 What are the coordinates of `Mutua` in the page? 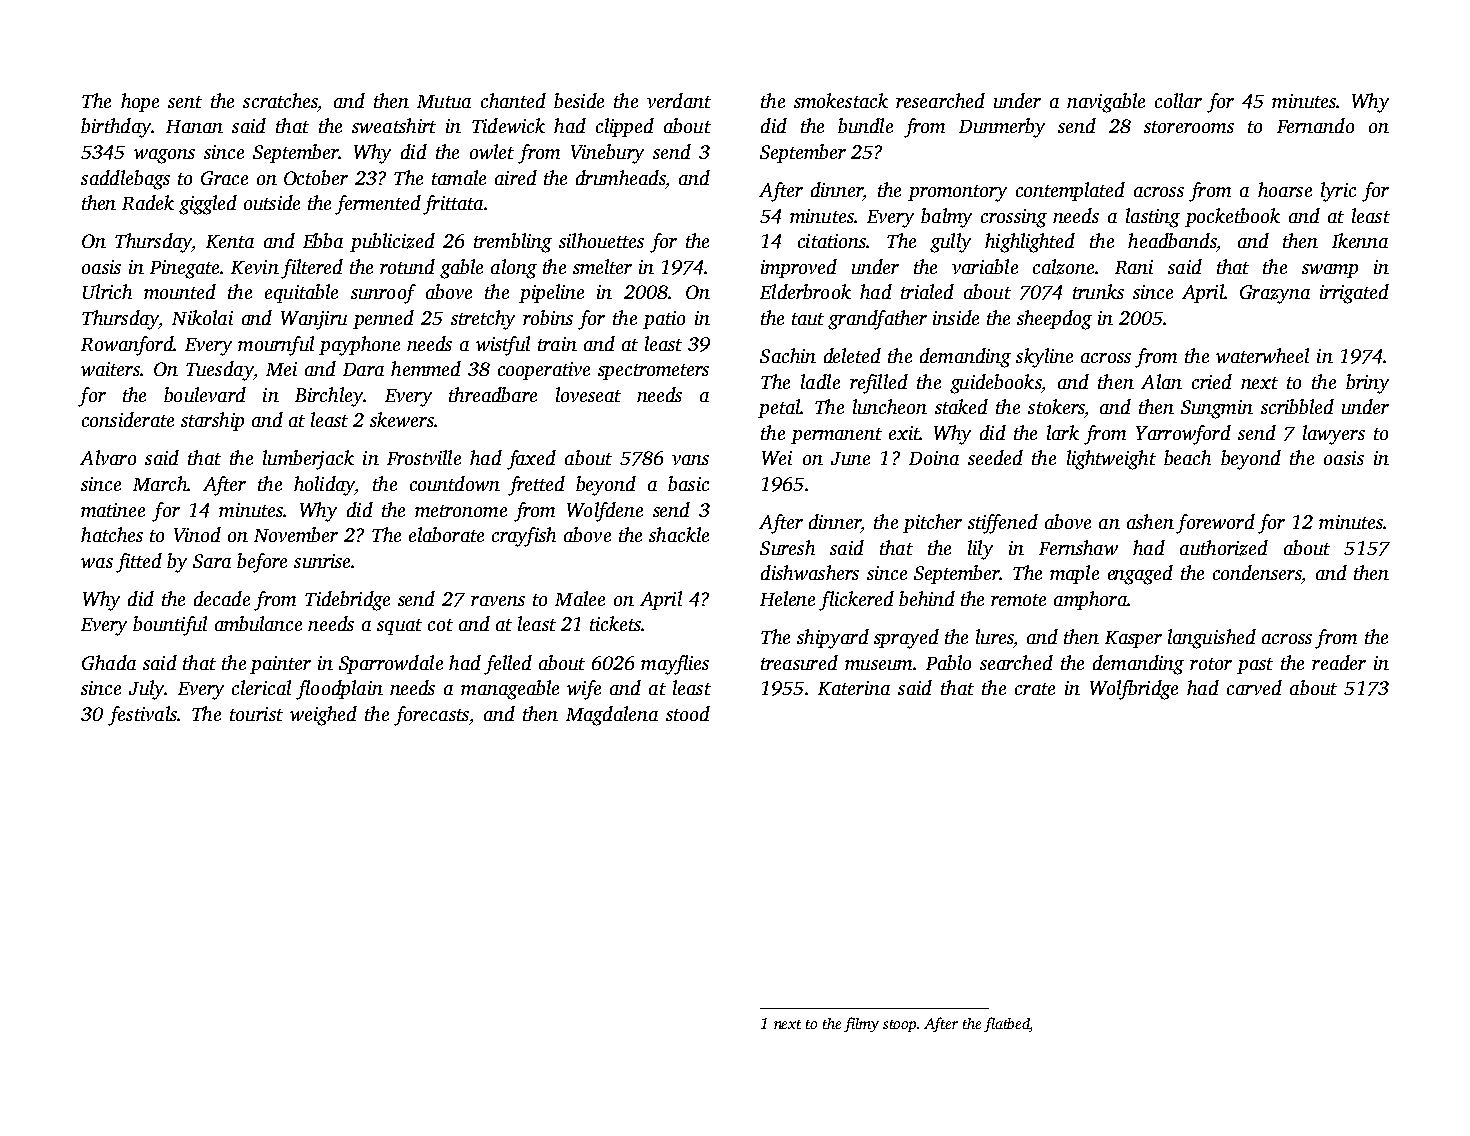 It's located at (444, 101).
